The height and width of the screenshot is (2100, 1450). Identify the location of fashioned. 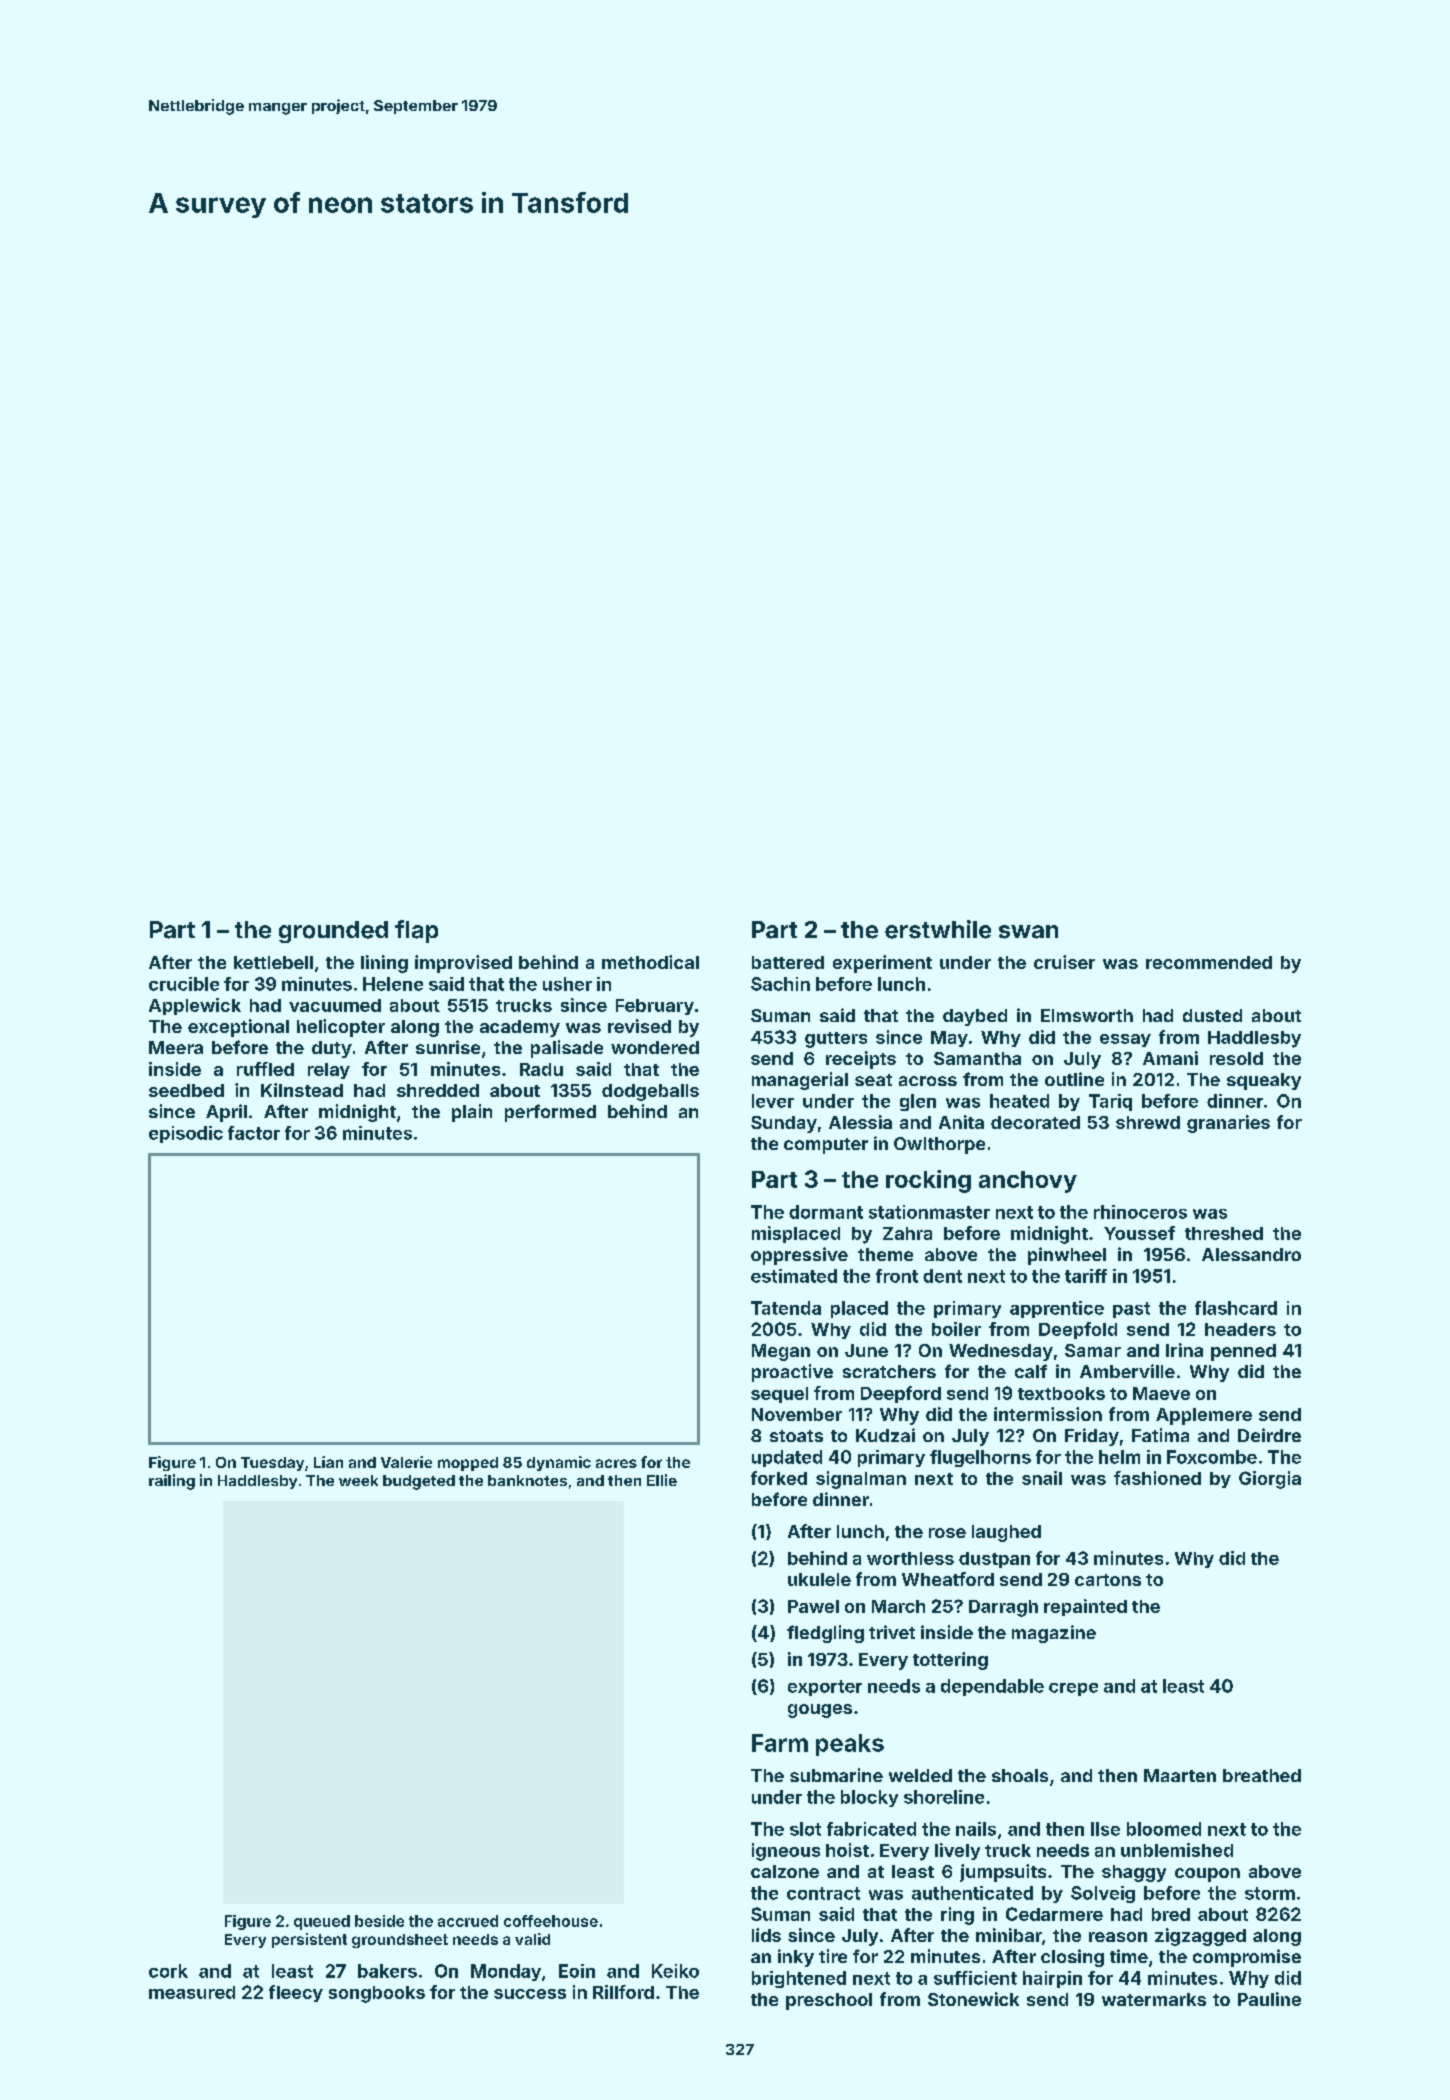
(1157, 1478).
